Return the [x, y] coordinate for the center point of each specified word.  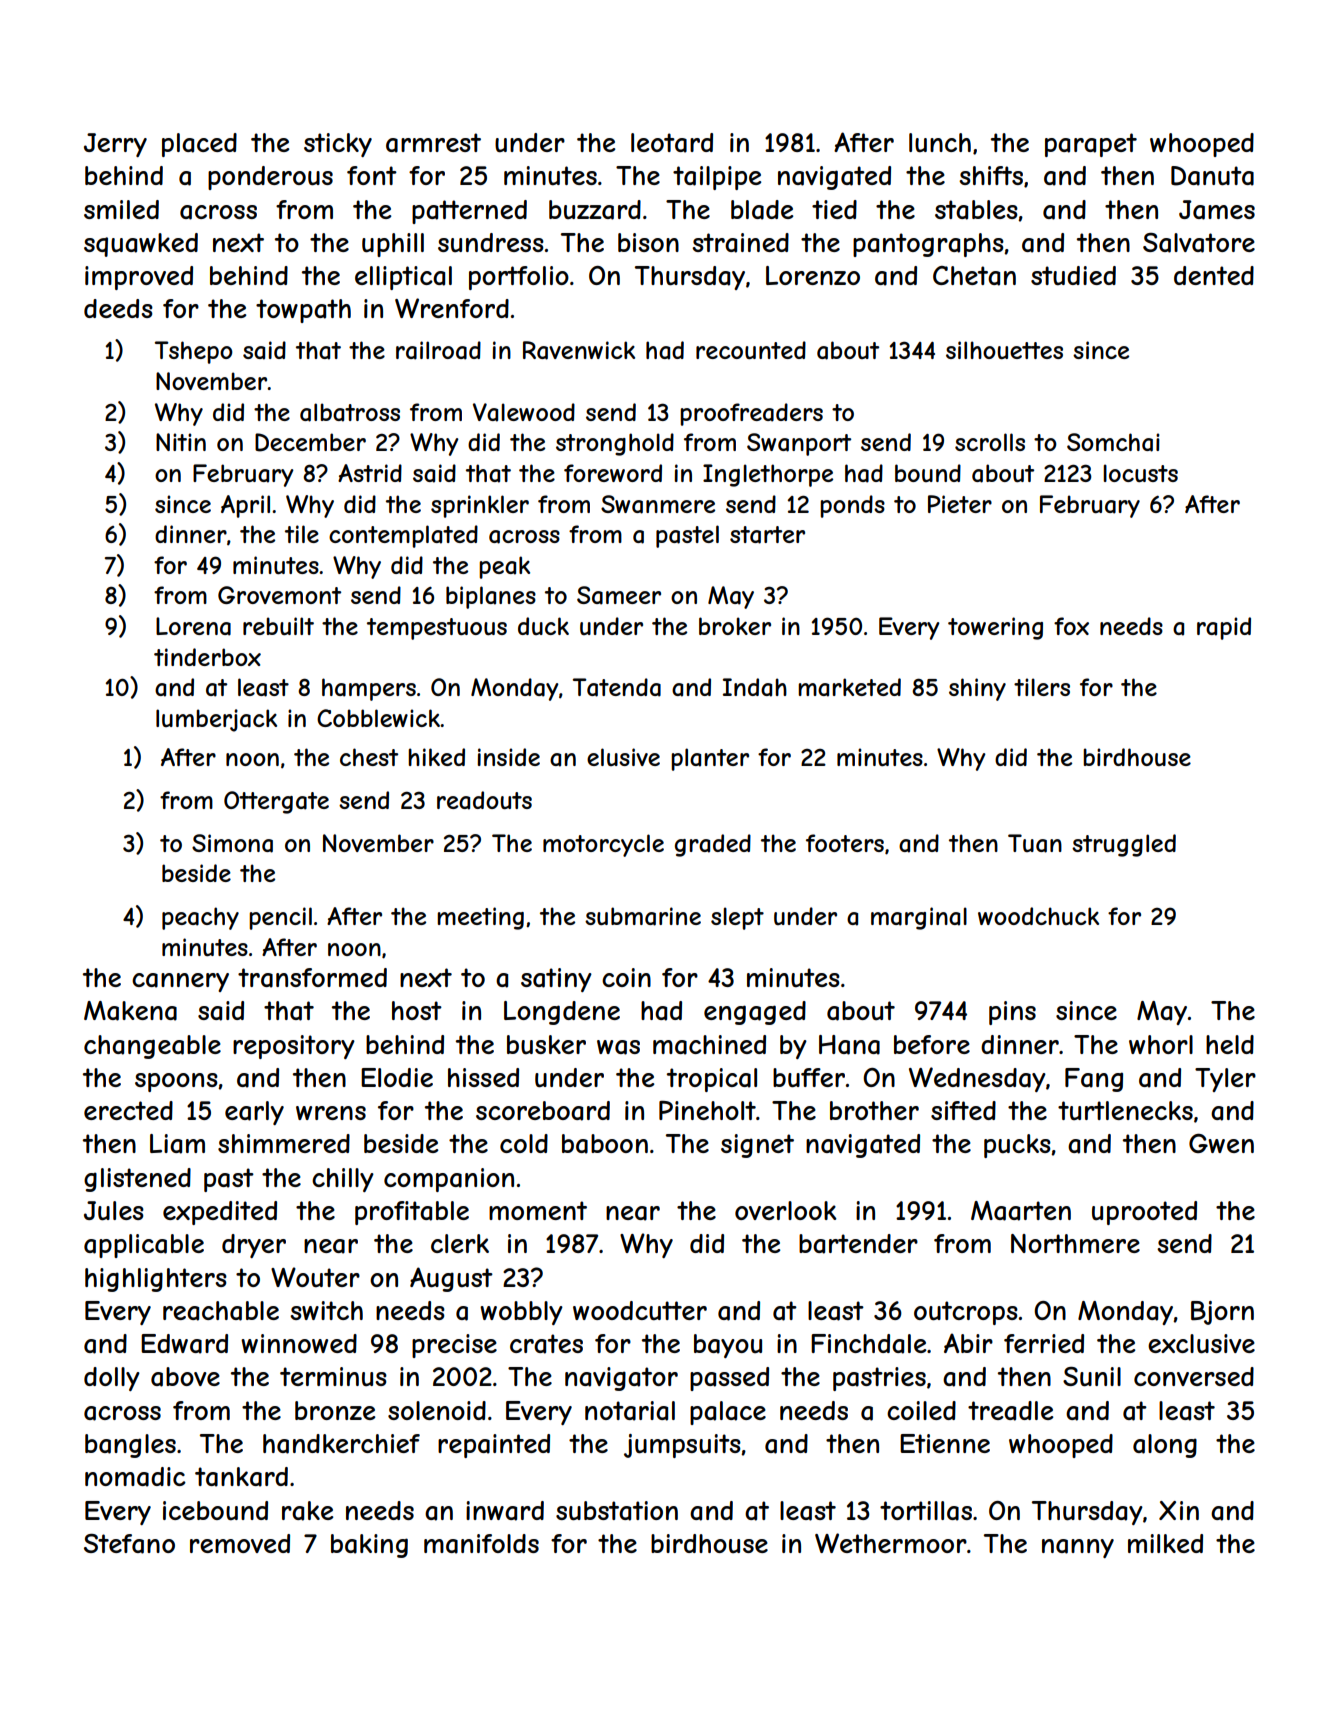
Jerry [115, 145]
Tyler [1225, 1080]
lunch [940, 142]
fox [1071, 626]
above [185, 1377]
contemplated [403, 536]
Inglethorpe [768, 475]
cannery [180, 982]
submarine [643, 916]
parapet [1091, 145]
